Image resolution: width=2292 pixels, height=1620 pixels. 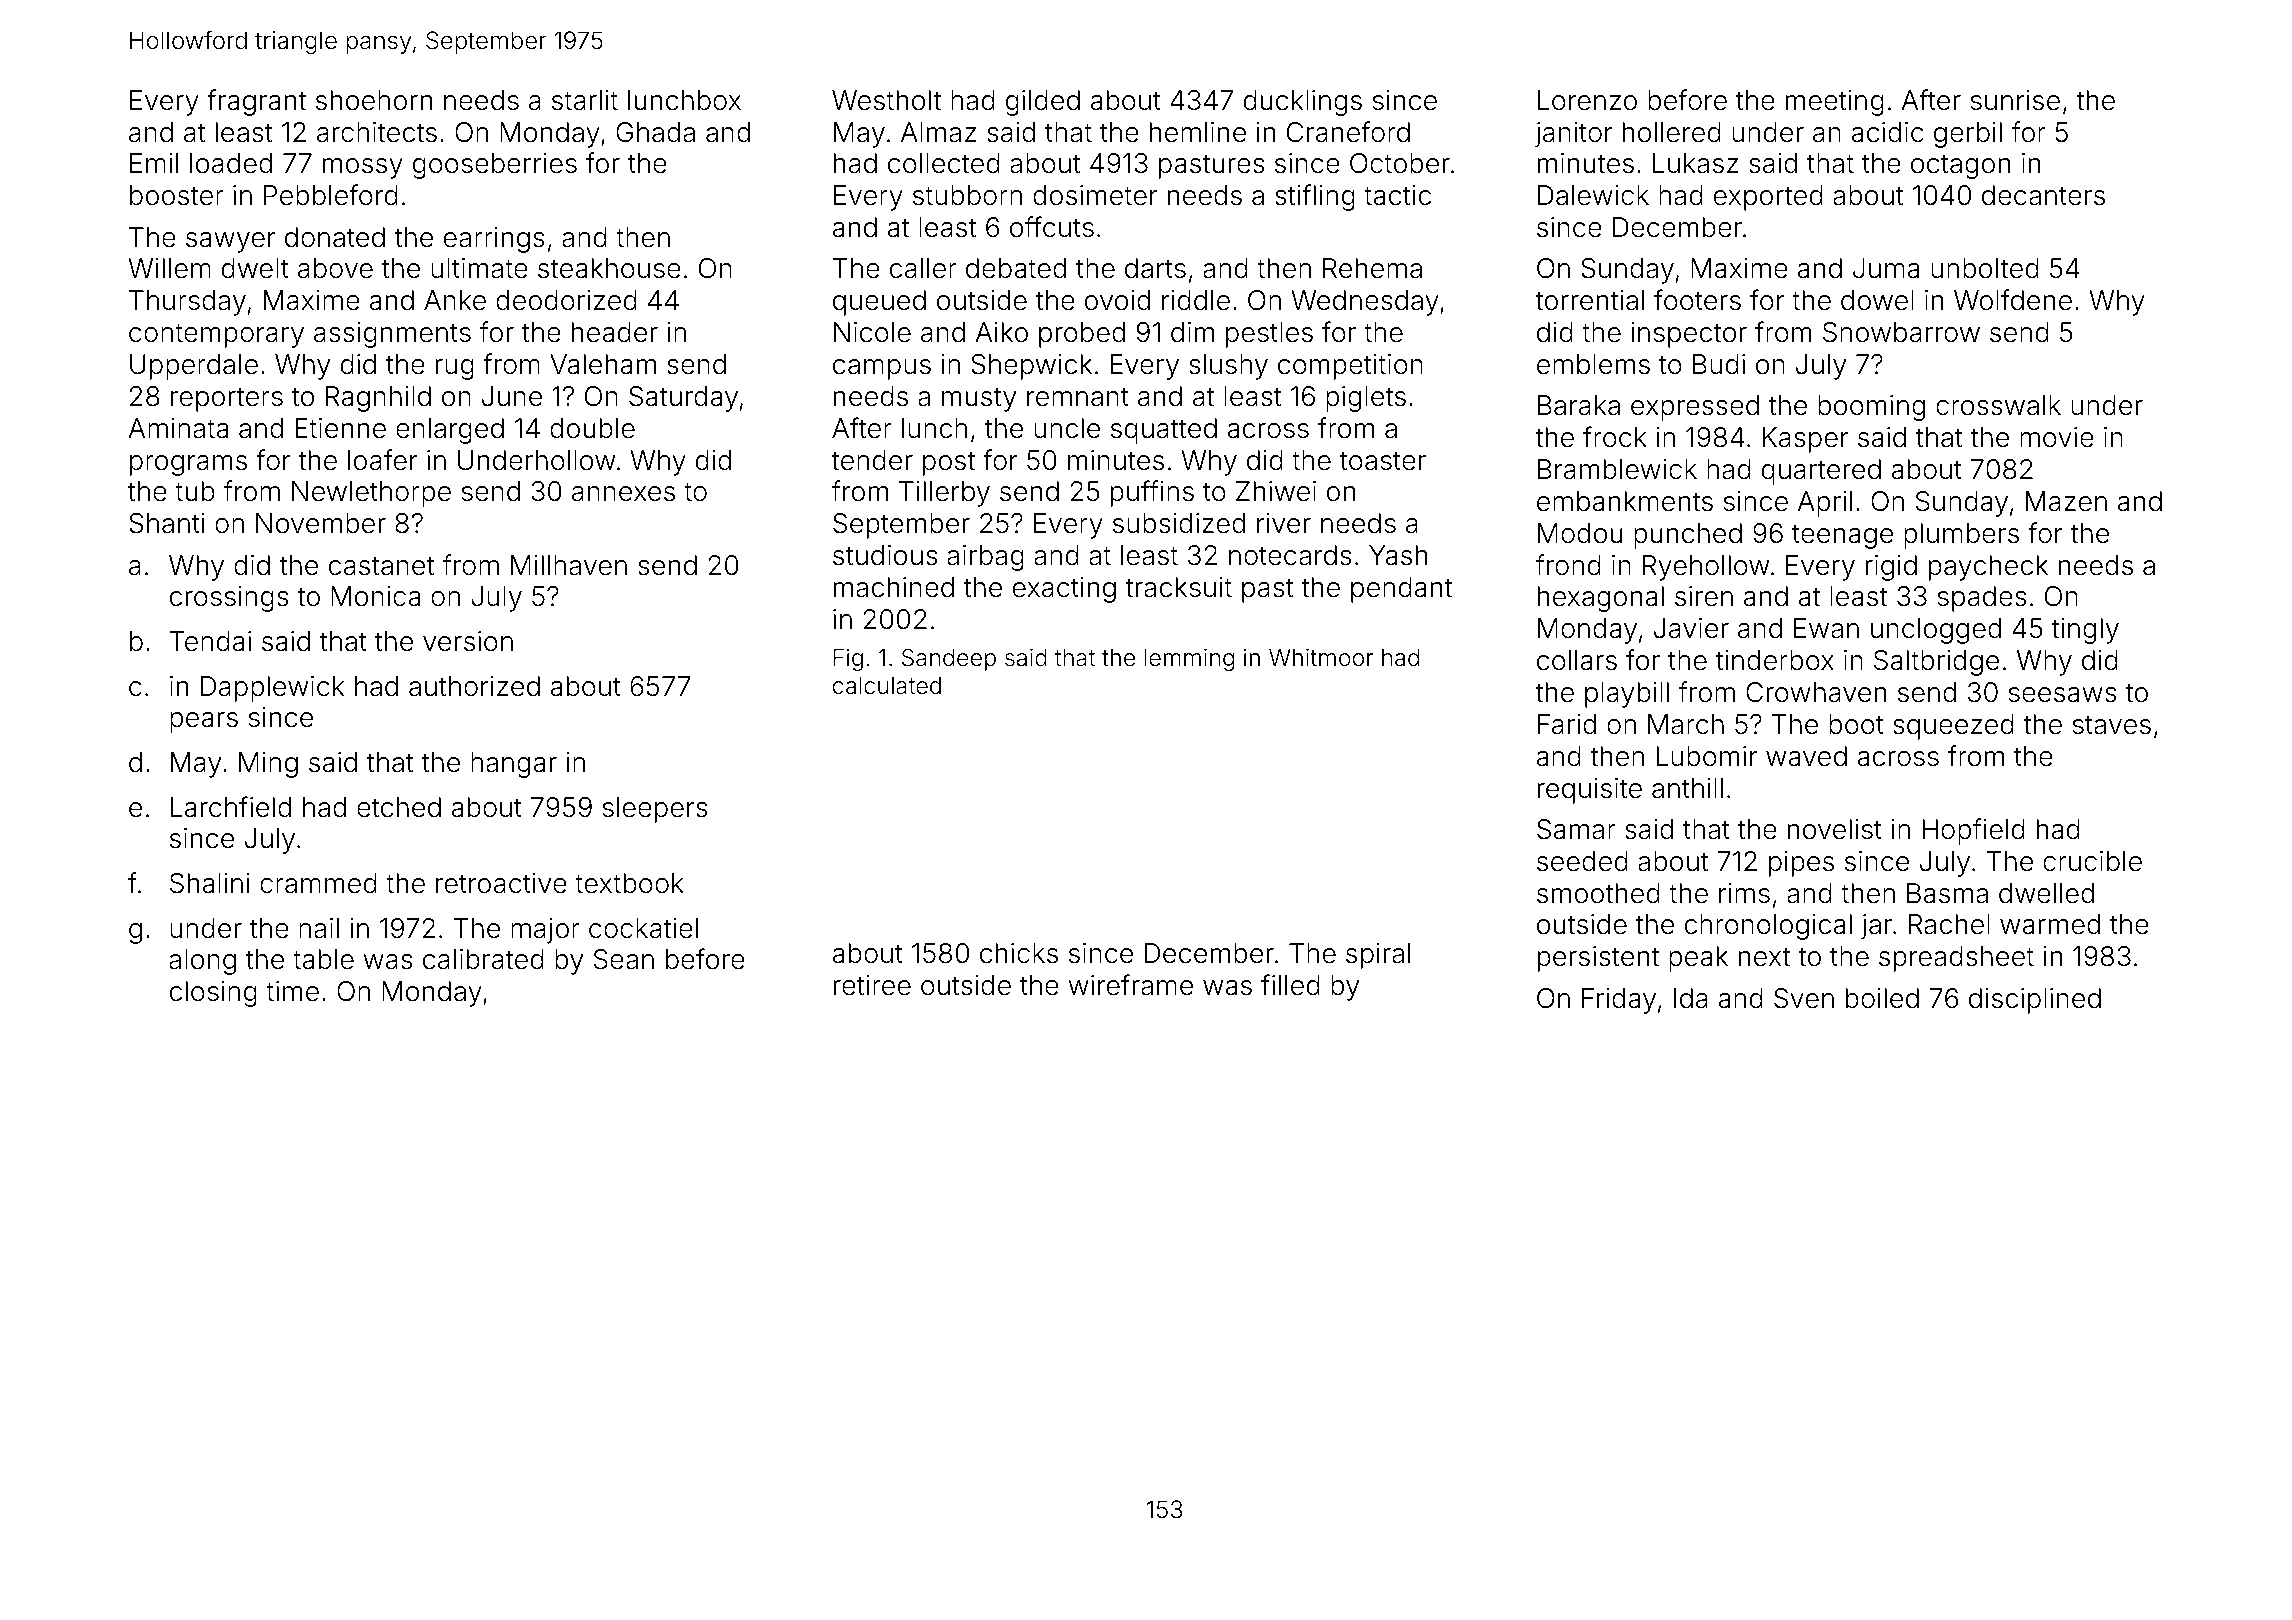 I want to click on filled, so click(x=1290, y=985).
